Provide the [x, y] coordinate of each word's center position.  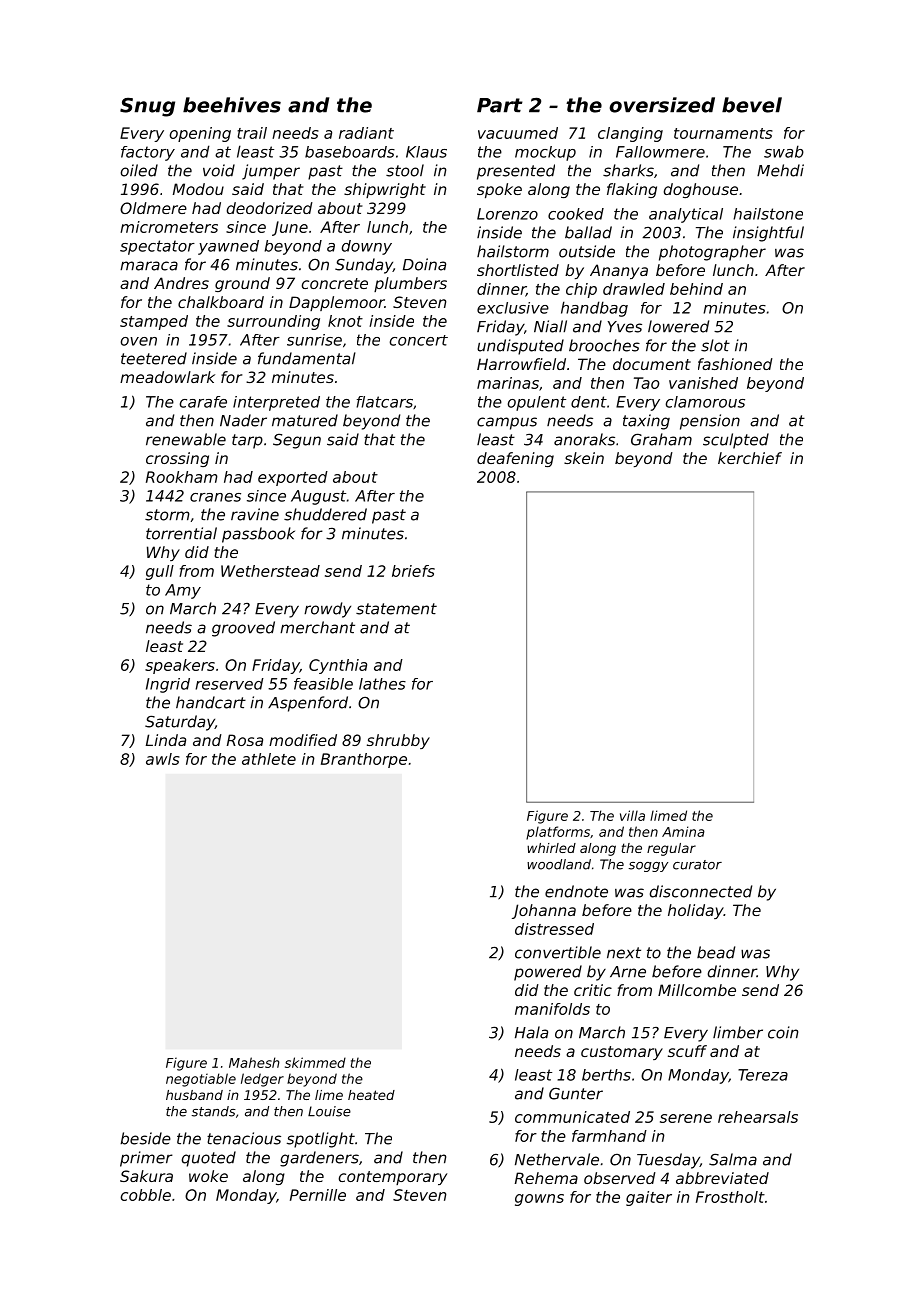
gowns [539, 1200]
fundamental [307, 358]
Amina [683, 831]
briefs [413, 571]
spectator [157, 247]
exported [293, 478]
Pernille [318, 1195]
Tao [647, 383]
